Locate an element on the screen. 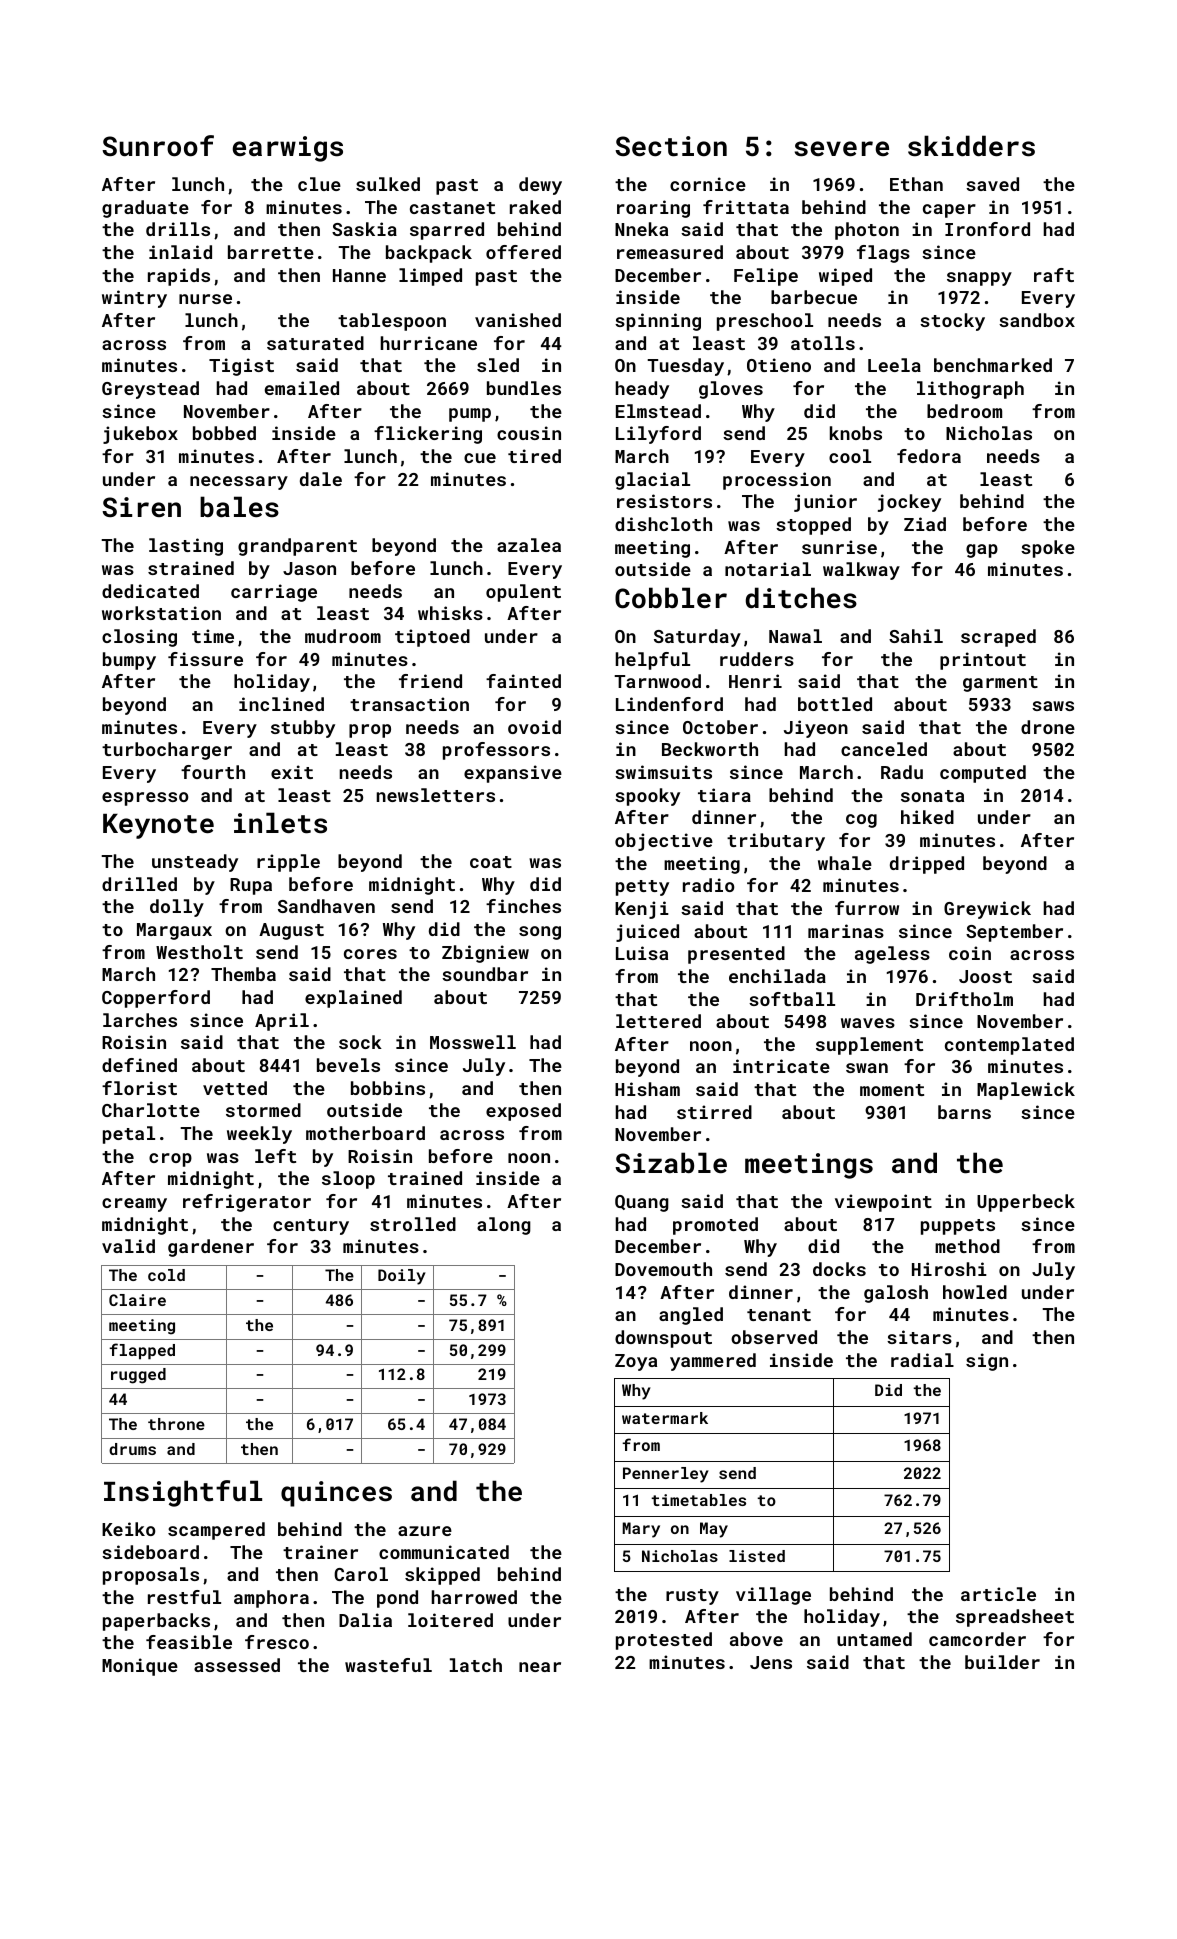 The image size is (1177, 1939). drilled is located at coordinates (139, 884).
